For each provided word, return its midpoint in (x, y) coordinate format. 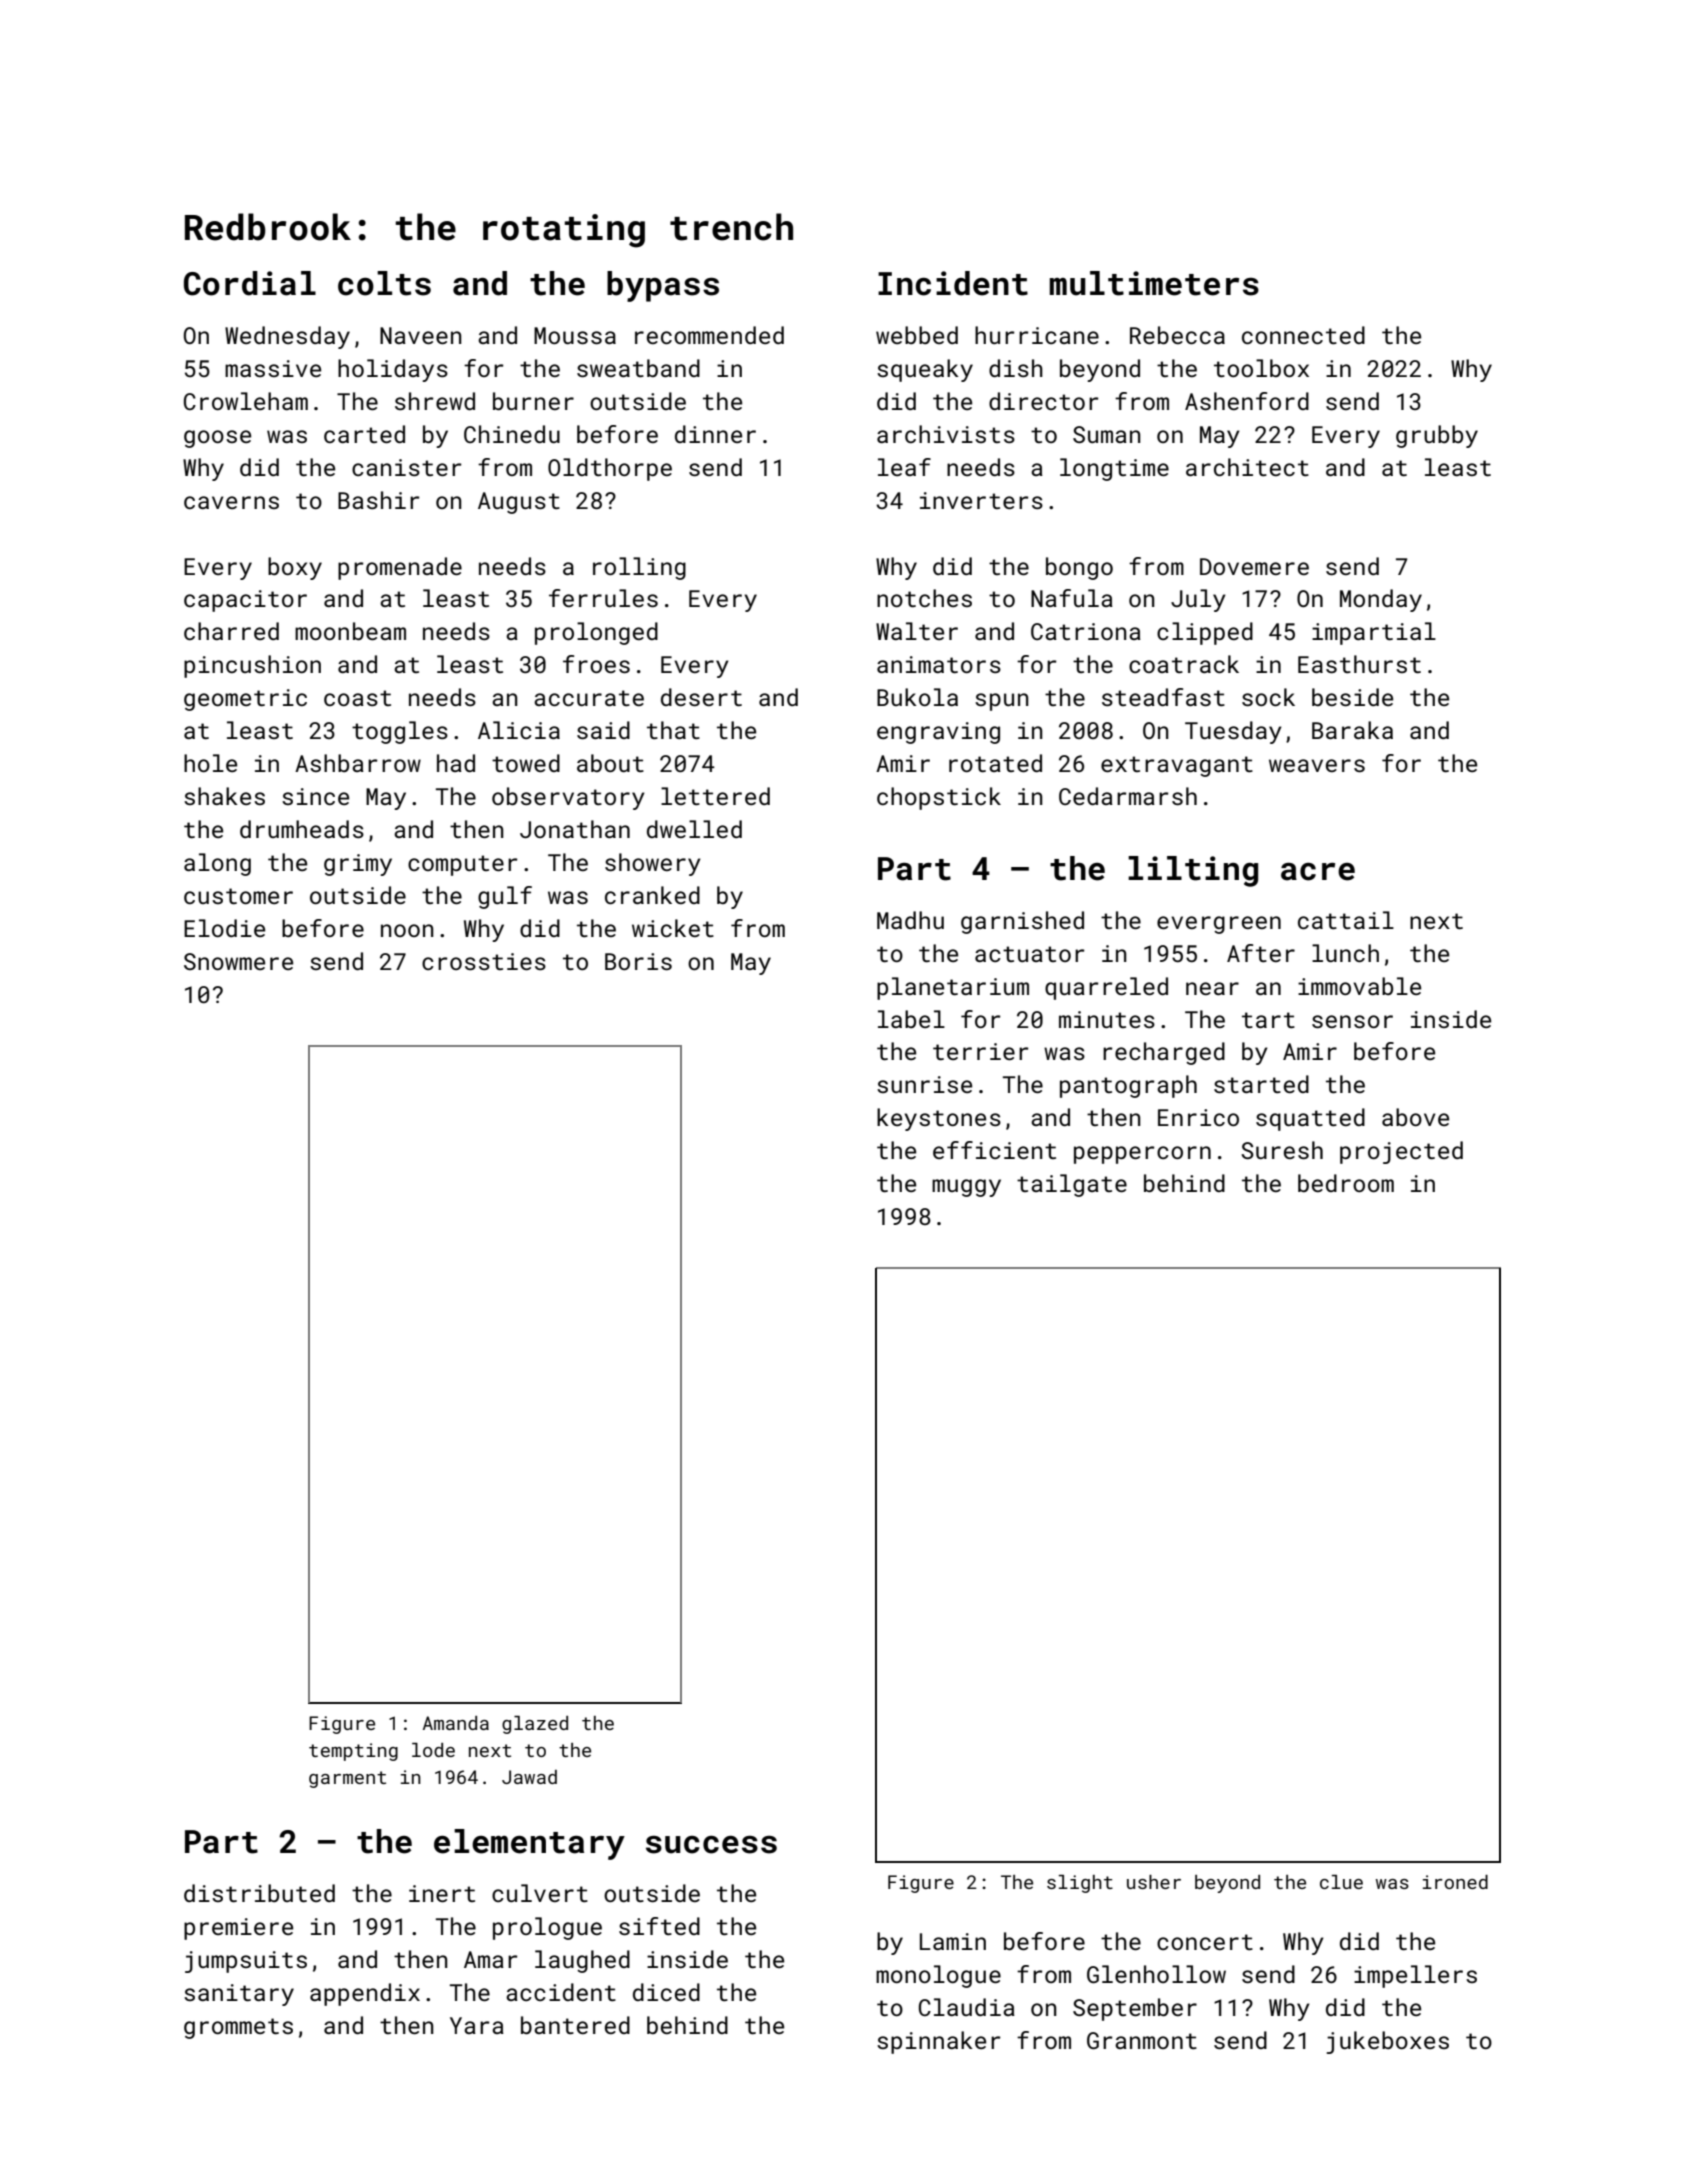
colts (384, 283)
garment (347, 1779)
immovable (1359, 986)
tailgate (1072, 1185)
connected (1303, 335)
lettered (715, 796)
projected (1401, 1152)
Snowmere (238, 961)
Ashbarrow (358, 763)
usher (1154, 1882)
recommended (709, 335)
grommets (238, 2028)
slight (1080, 1884)
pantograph (1128, 1086)
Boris (638, 961)
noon (407, 930)
